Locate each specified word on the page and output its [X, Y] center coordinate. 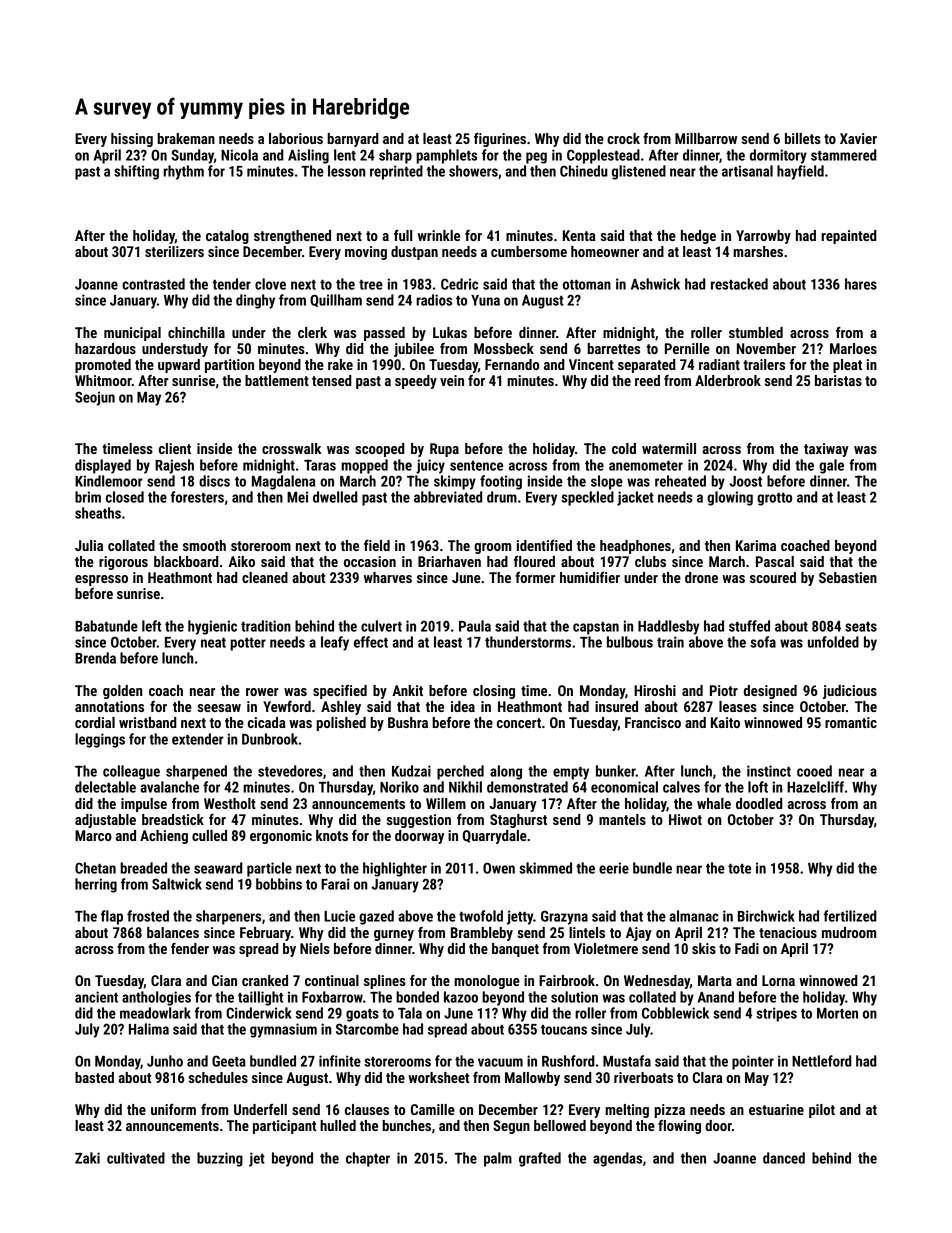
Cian [224, 980]
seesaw [219, 708]
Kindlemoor [109, 481]
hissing [132, 140]
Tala [410, 1013]
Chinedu [583, 171]
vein [452, 380]
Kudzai [411, 771]
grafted [540, 1159]
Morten [837, 1013]
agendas [617, 1159]
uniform [173, 1109]
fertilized [850, 916]
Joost [746, 481]
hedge [698, 237]
